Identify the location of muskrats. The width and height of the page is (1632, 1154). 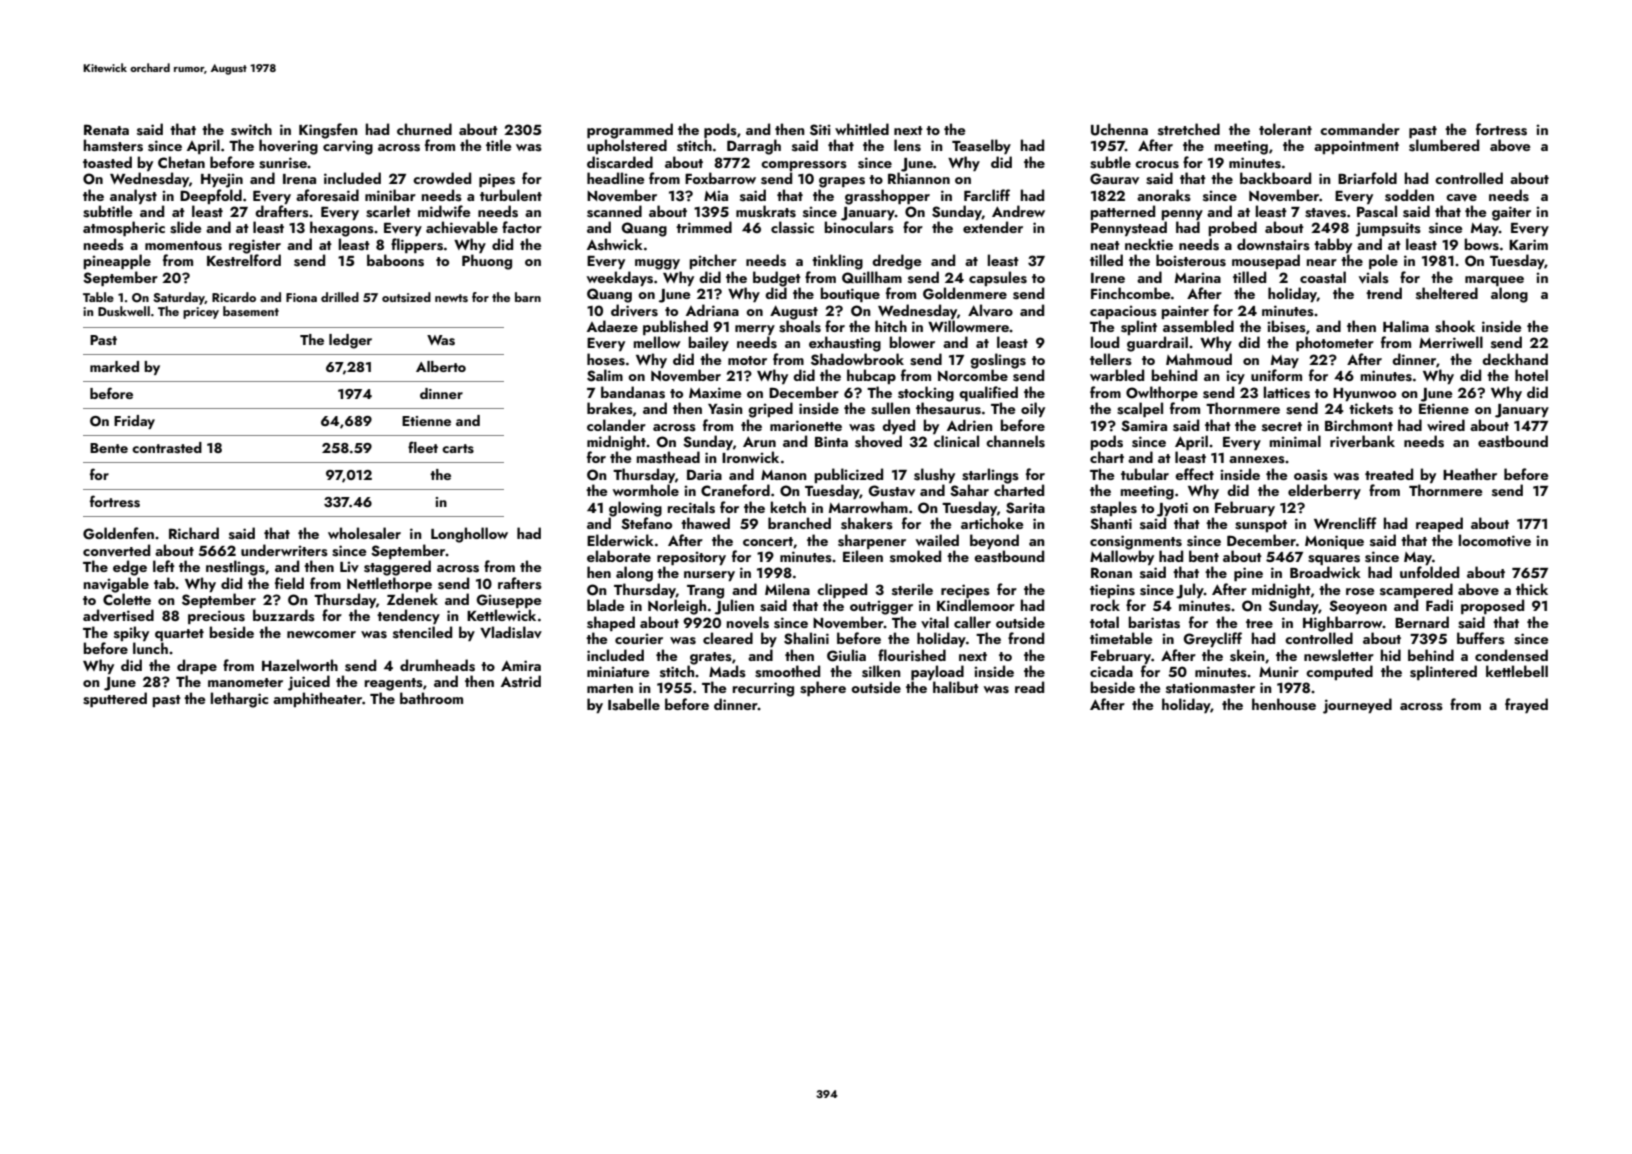
(766, 211).
